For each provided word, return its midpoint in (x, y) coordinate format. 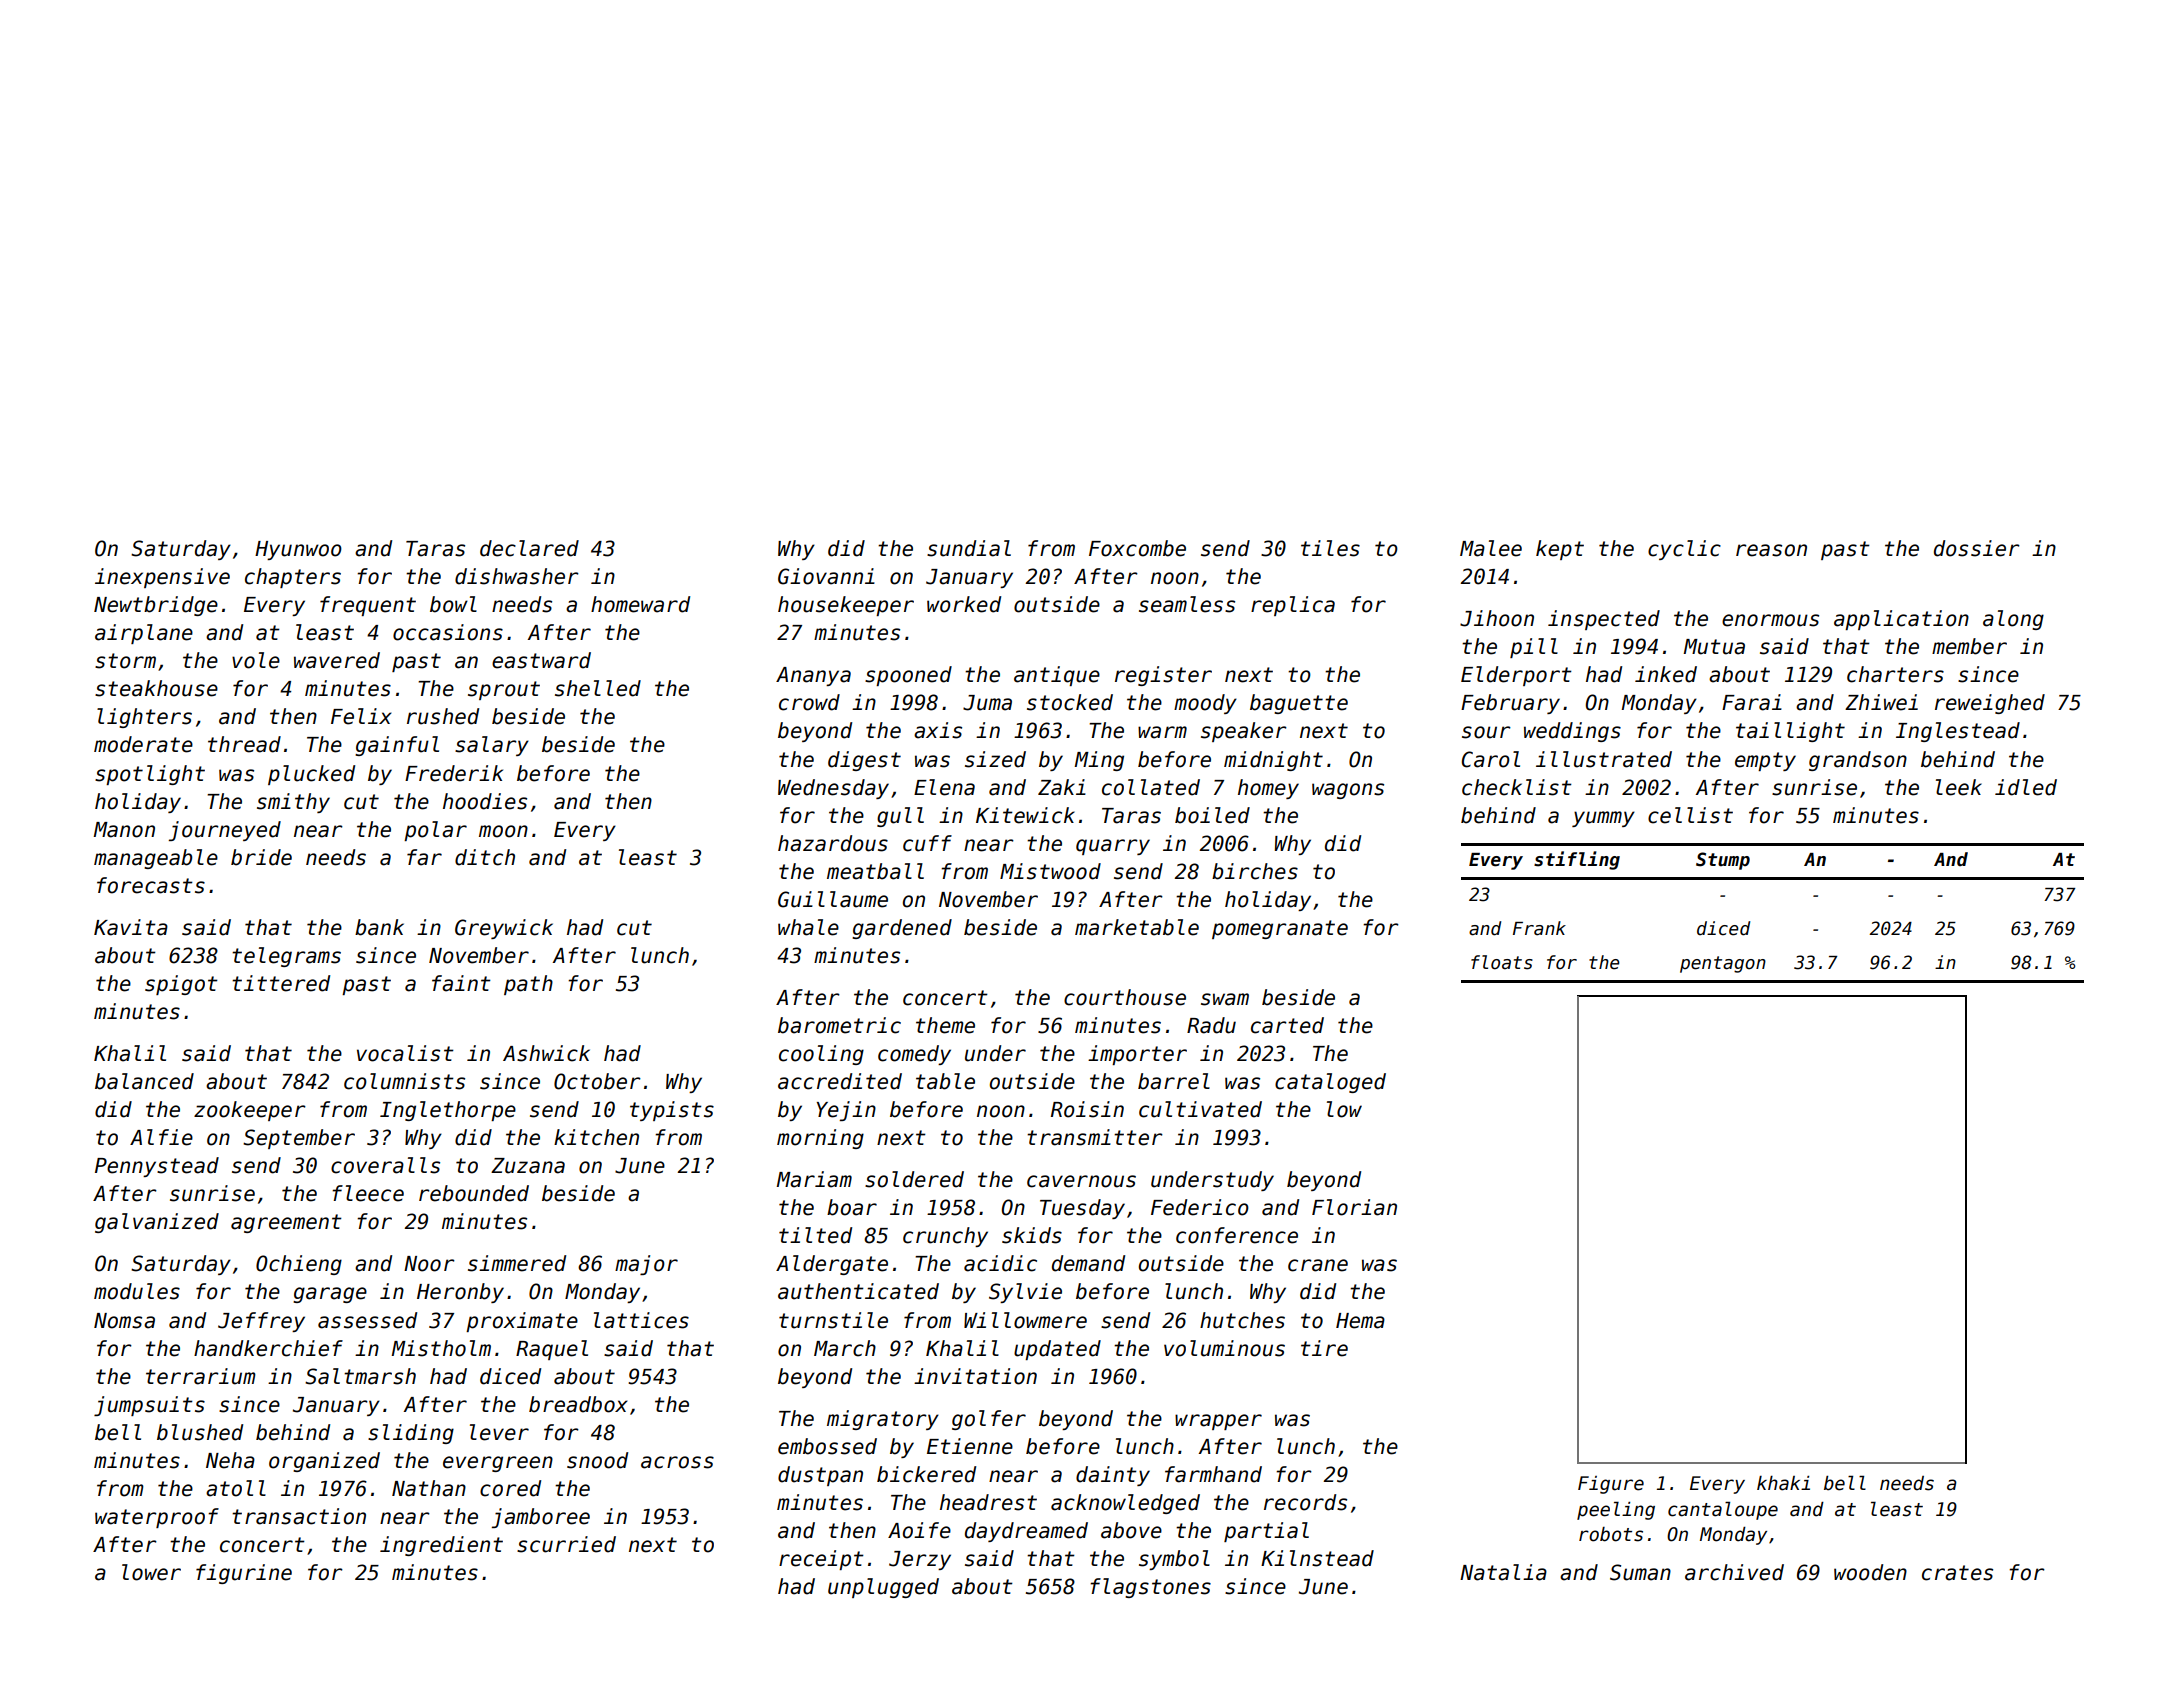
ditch (485, 857)
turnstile (833, 1320)
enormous (1770, 620)
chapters (293, 578)
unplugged (883, 1588)
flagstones (1150, 1588)
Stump (1723, 861)
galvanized (157, 1223)
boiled (1212, 815)
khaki (1783, 1483)
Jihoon (1497, 618)
